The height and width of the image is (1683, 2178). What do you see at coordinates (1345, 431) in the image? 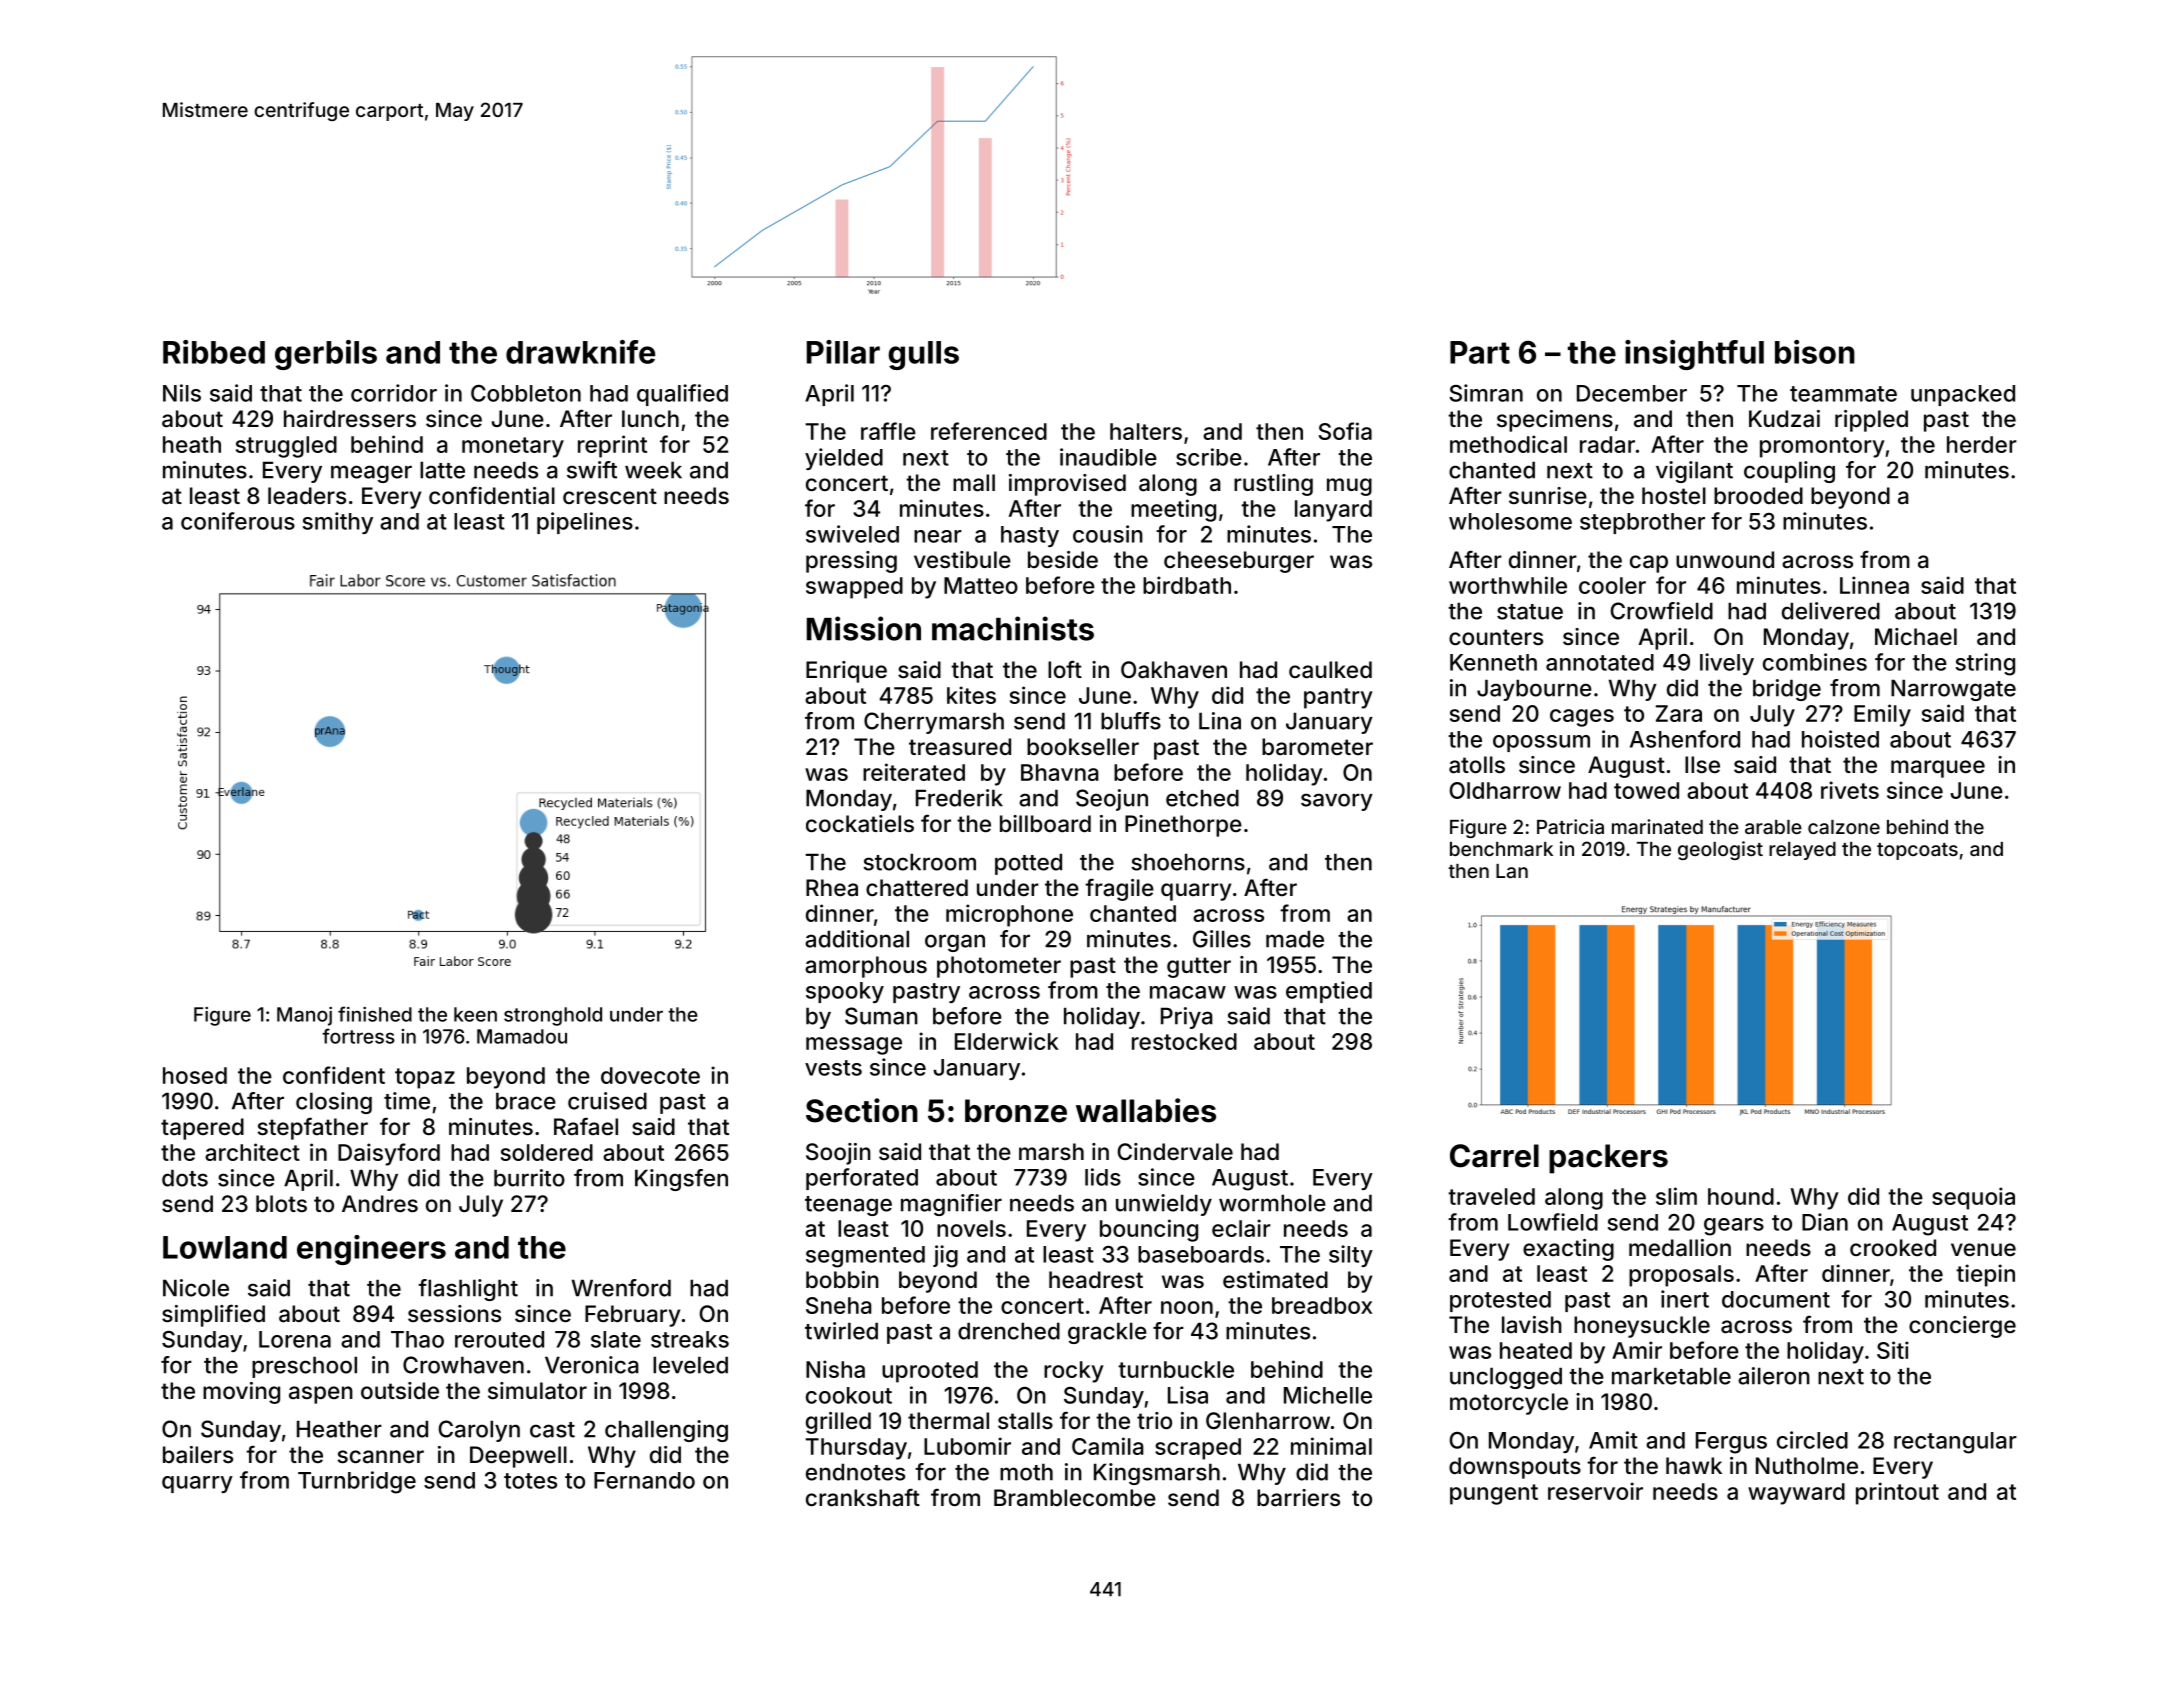
I see `Sofia` at bounding box center [1345, 431].
